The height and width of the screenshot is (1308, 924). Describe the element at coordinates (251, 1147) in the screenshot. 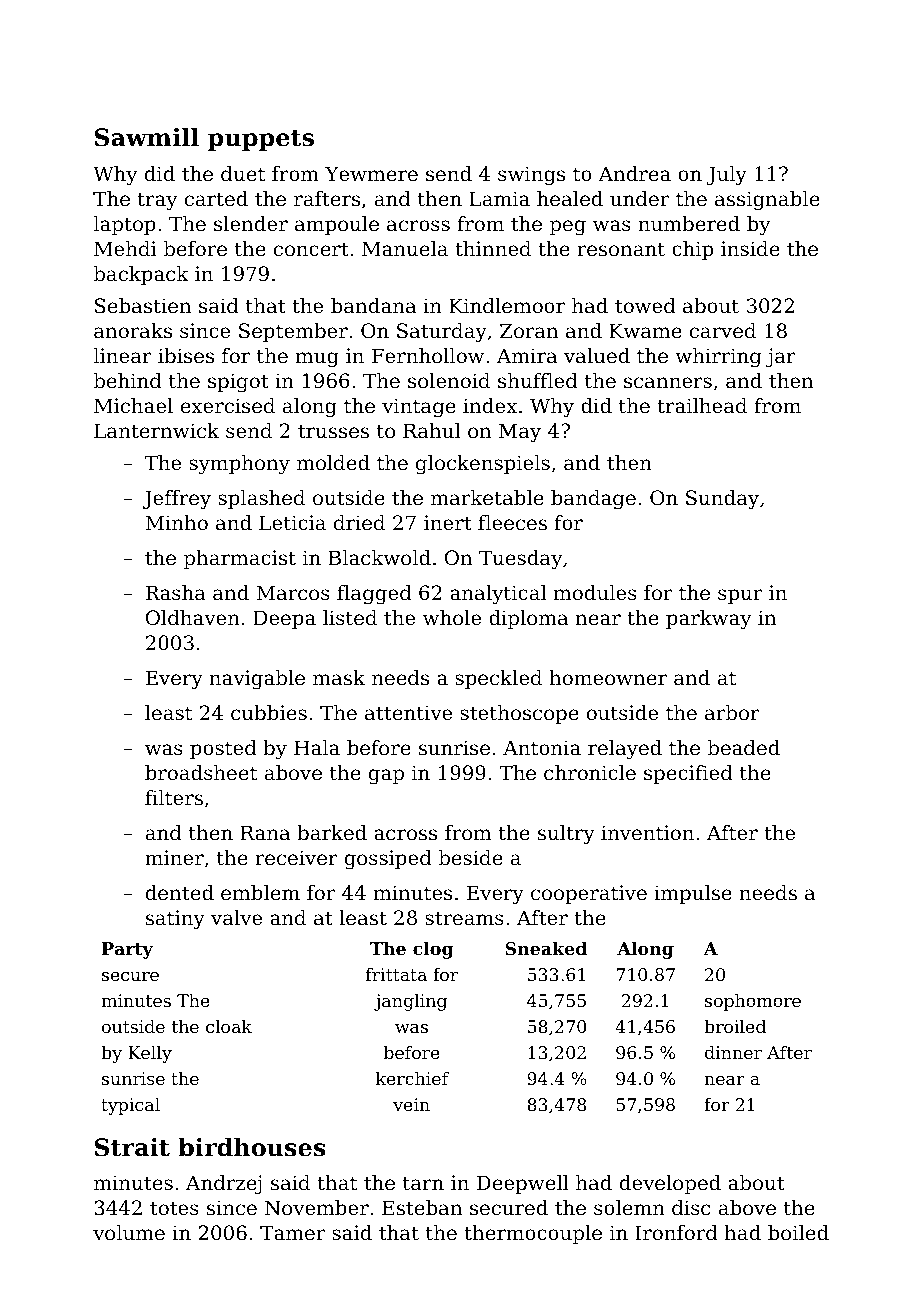

I see `birdhouses` at that location.
